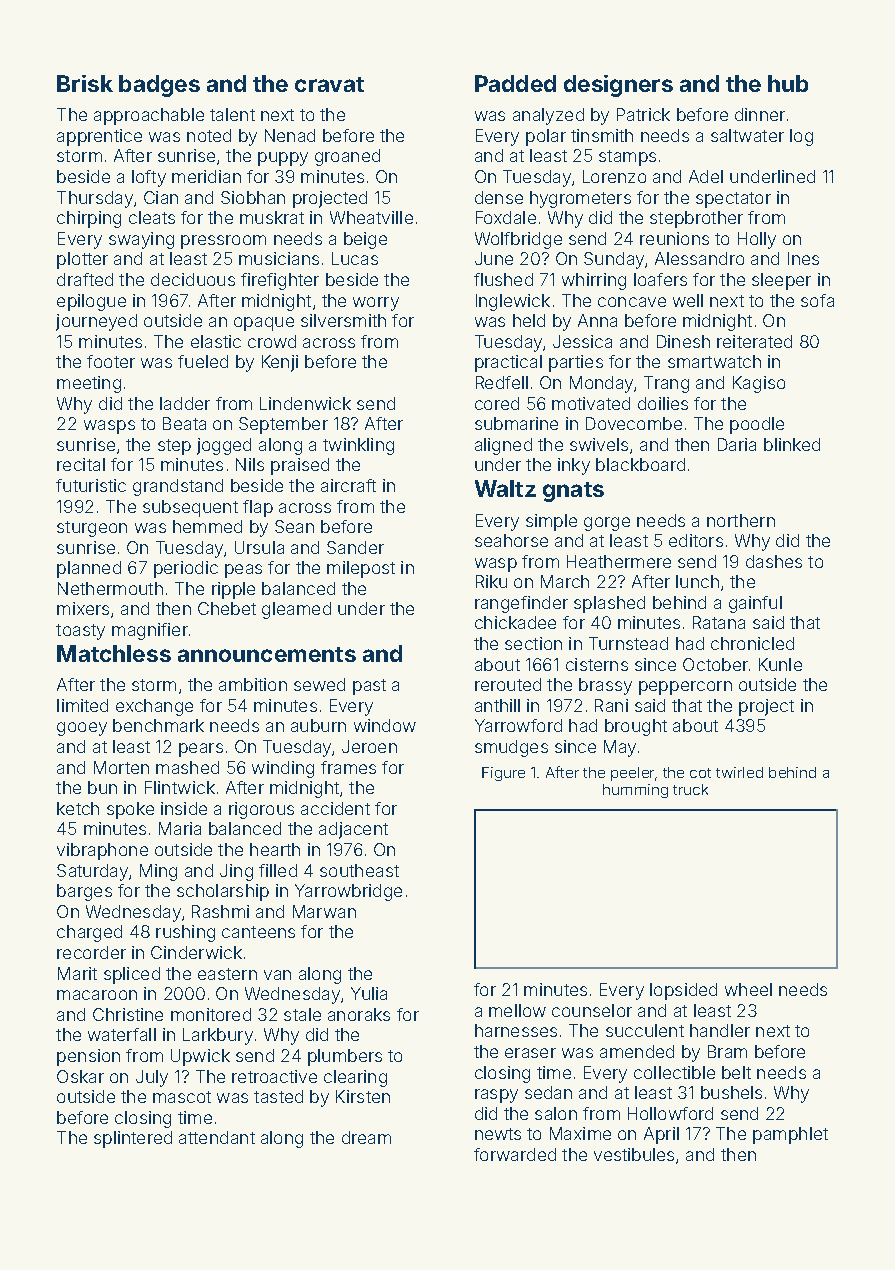  Describe the element at coordinates (133, 1139) in the screenshot. I see `splintered` at that location.
